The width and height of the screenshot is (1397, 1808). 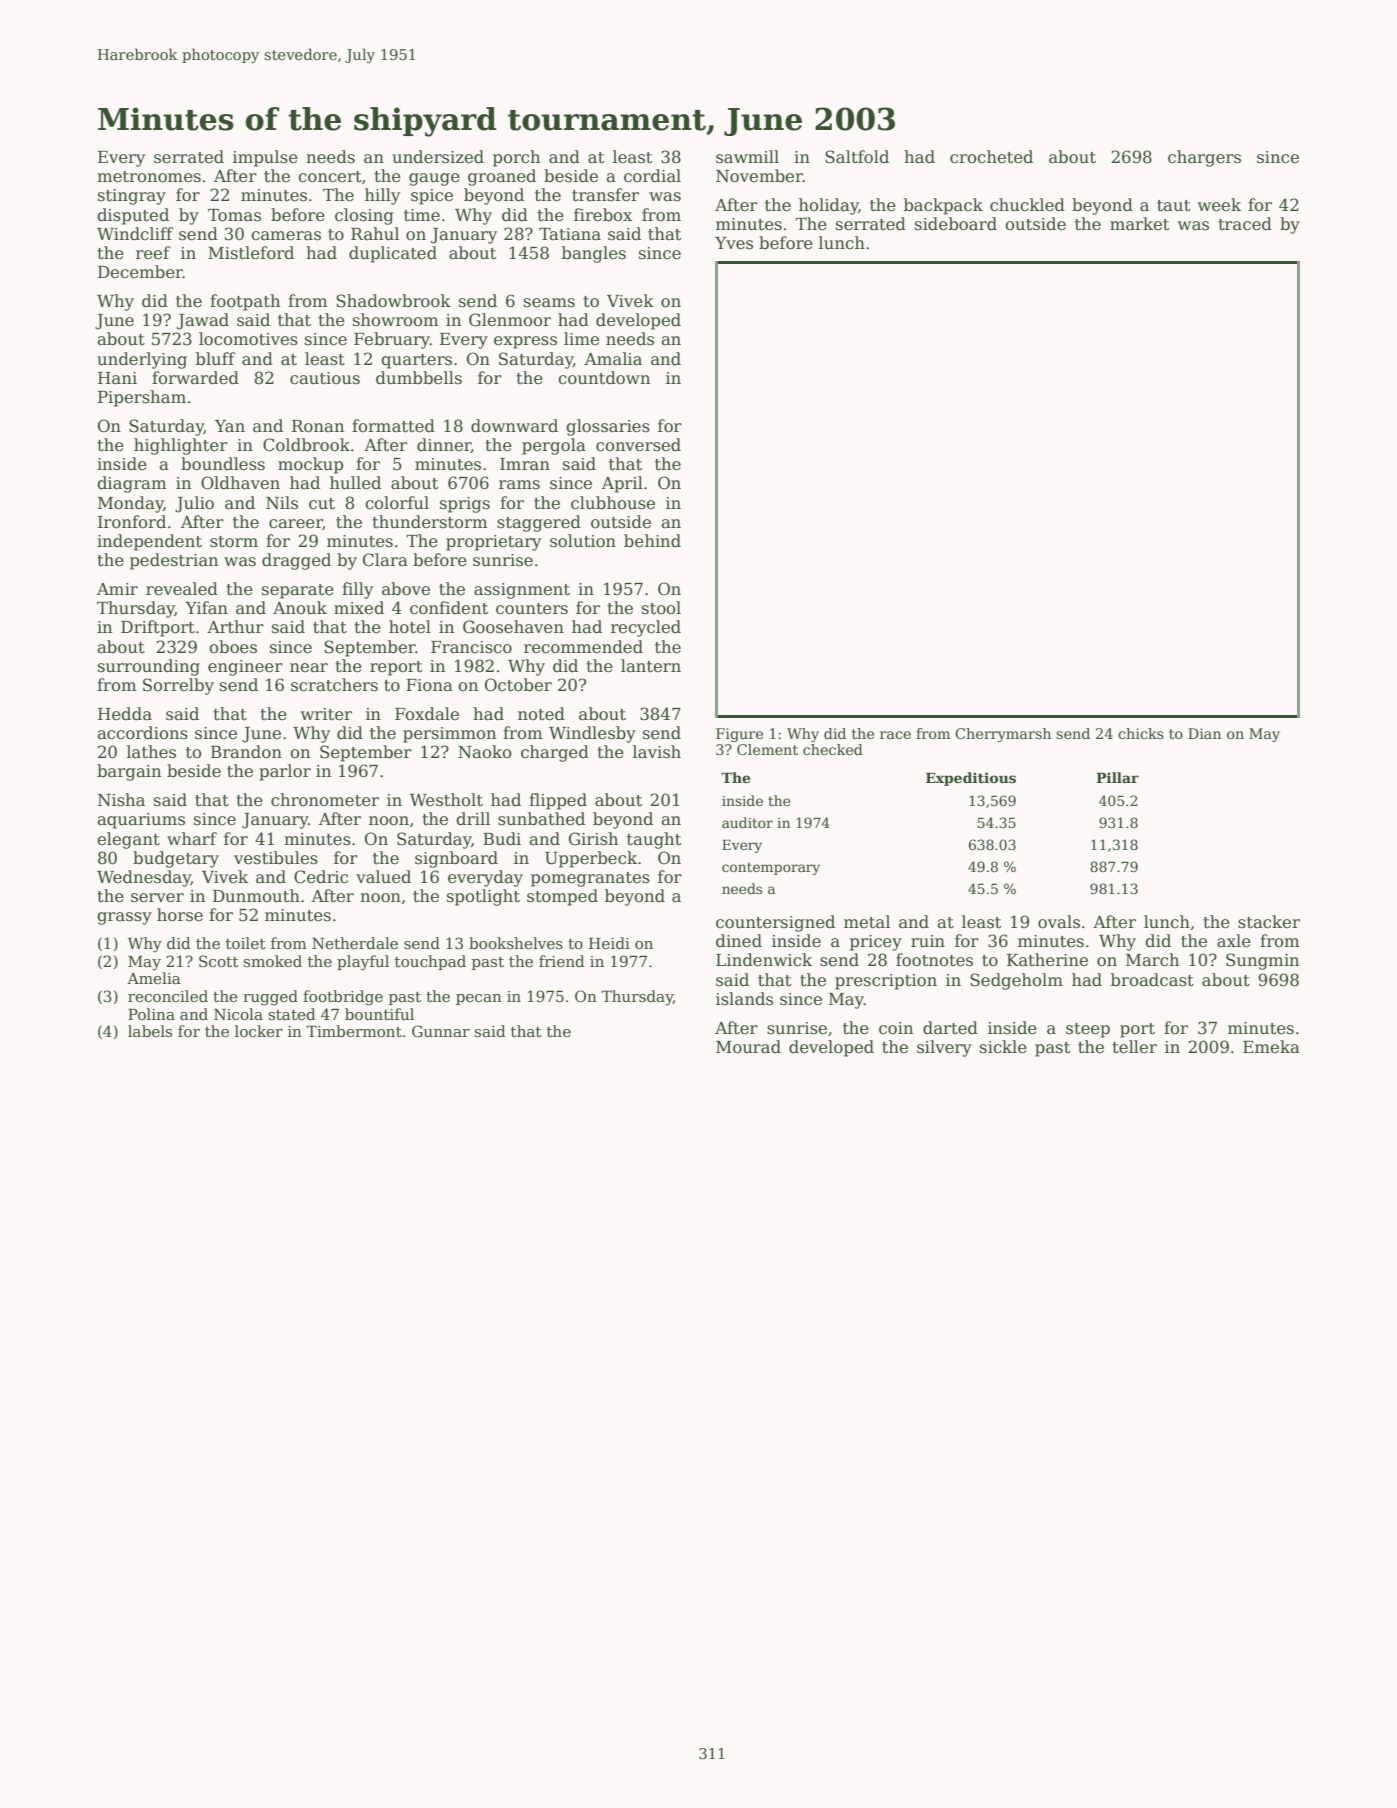 I want to click on sunbathed, so click(x=541, y=819).
